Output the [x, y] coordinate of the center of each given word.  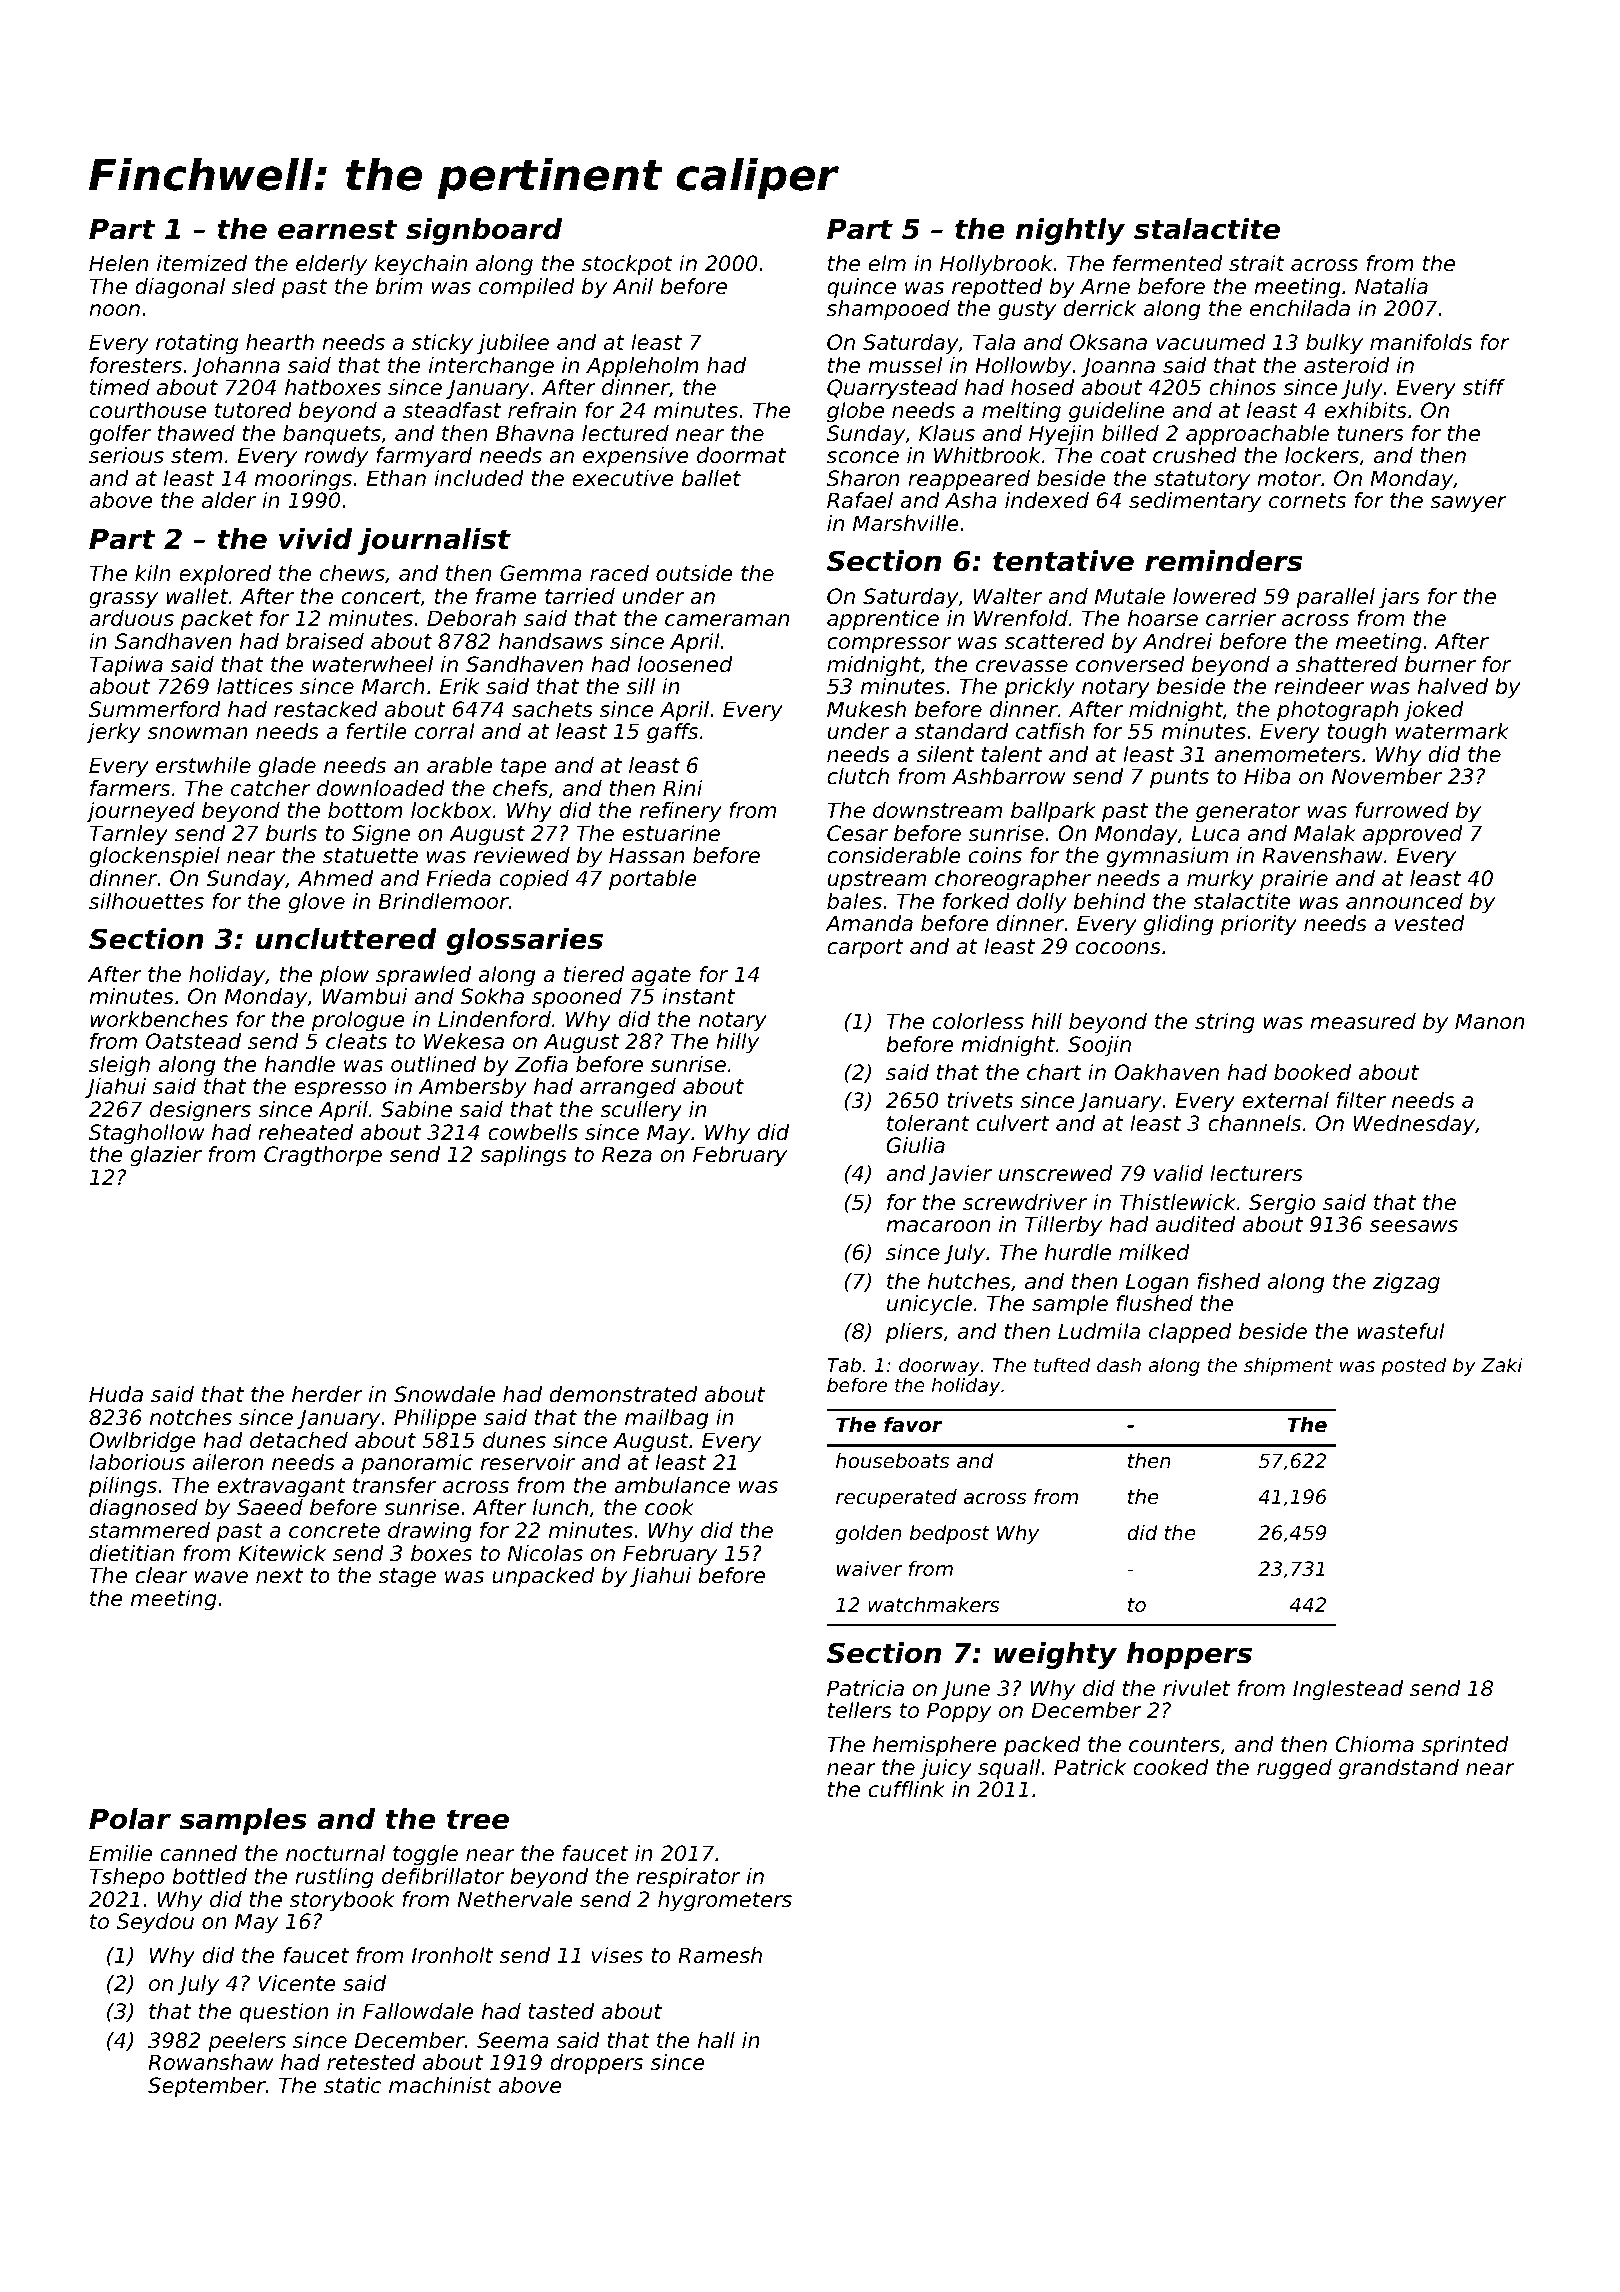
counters [1174, 1745]
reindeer [1319, 686]
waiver [869, 1569]
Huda [116, 1394]
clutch [858, 776]
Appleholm [642, 367]
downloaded [381, 788]
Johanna [236, 367]
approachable [1257, 435]
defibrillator [443, 1876]
